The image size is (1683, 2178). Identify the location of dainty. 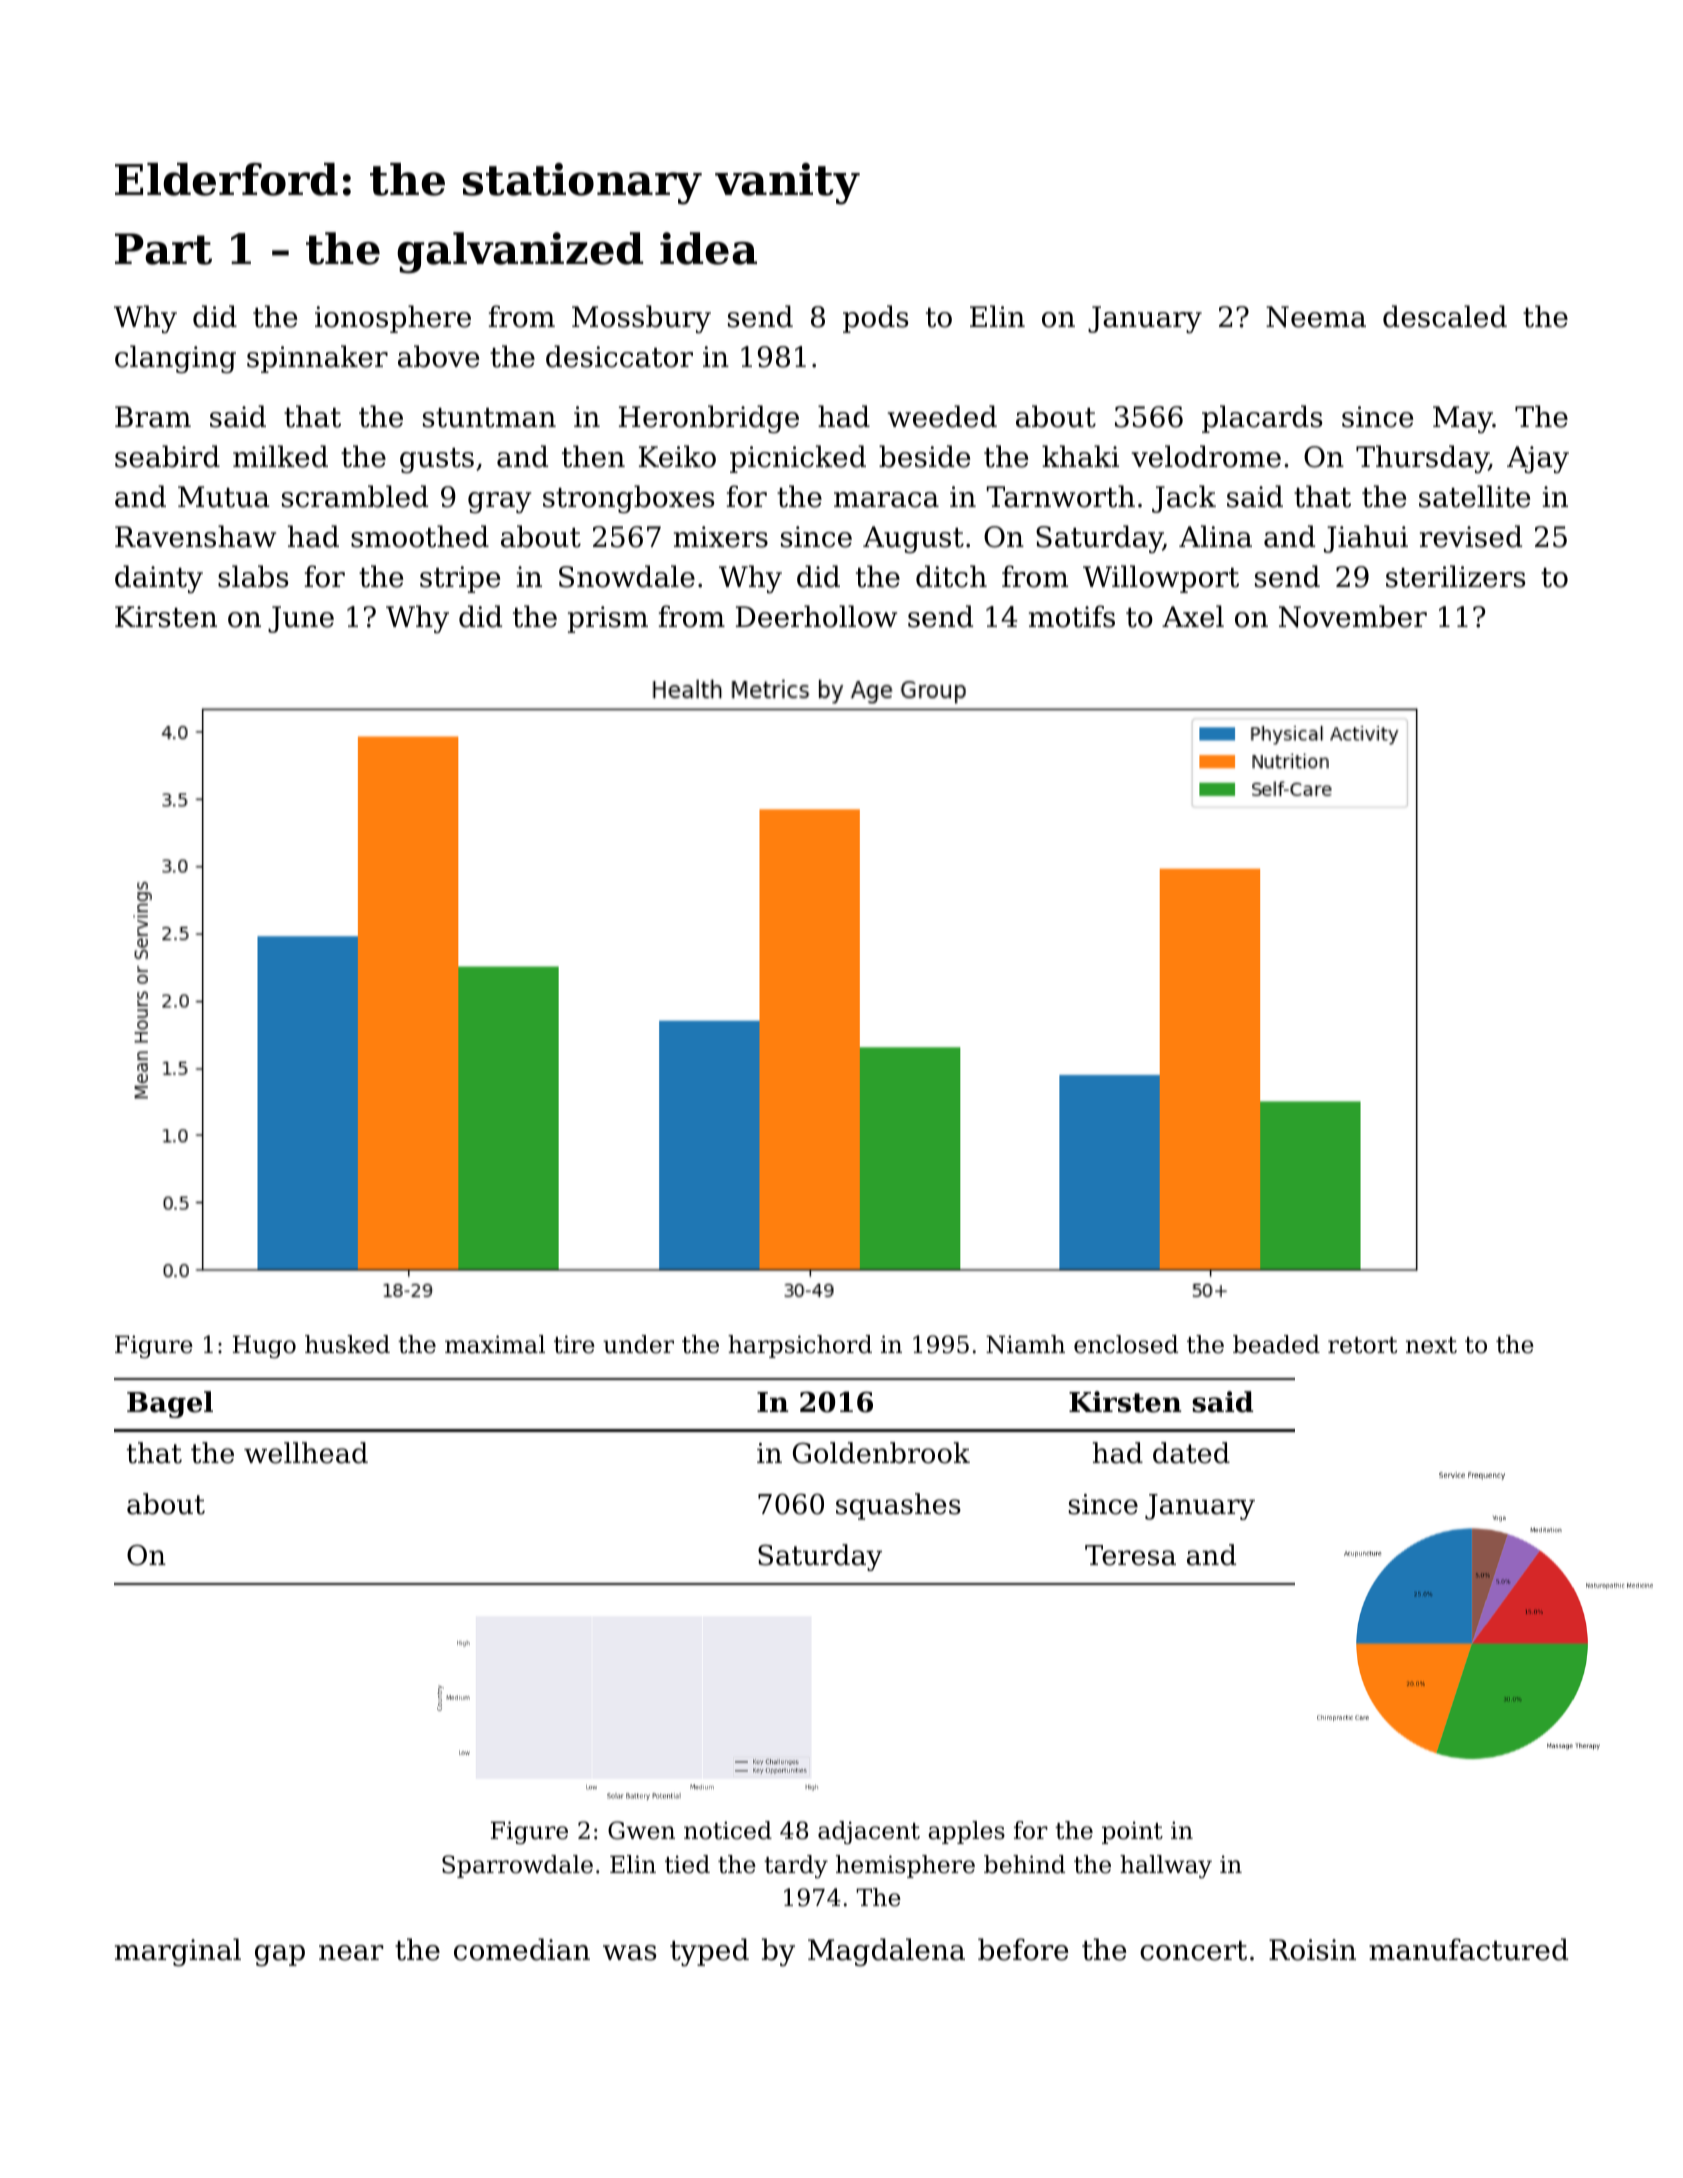
(159, 579).
